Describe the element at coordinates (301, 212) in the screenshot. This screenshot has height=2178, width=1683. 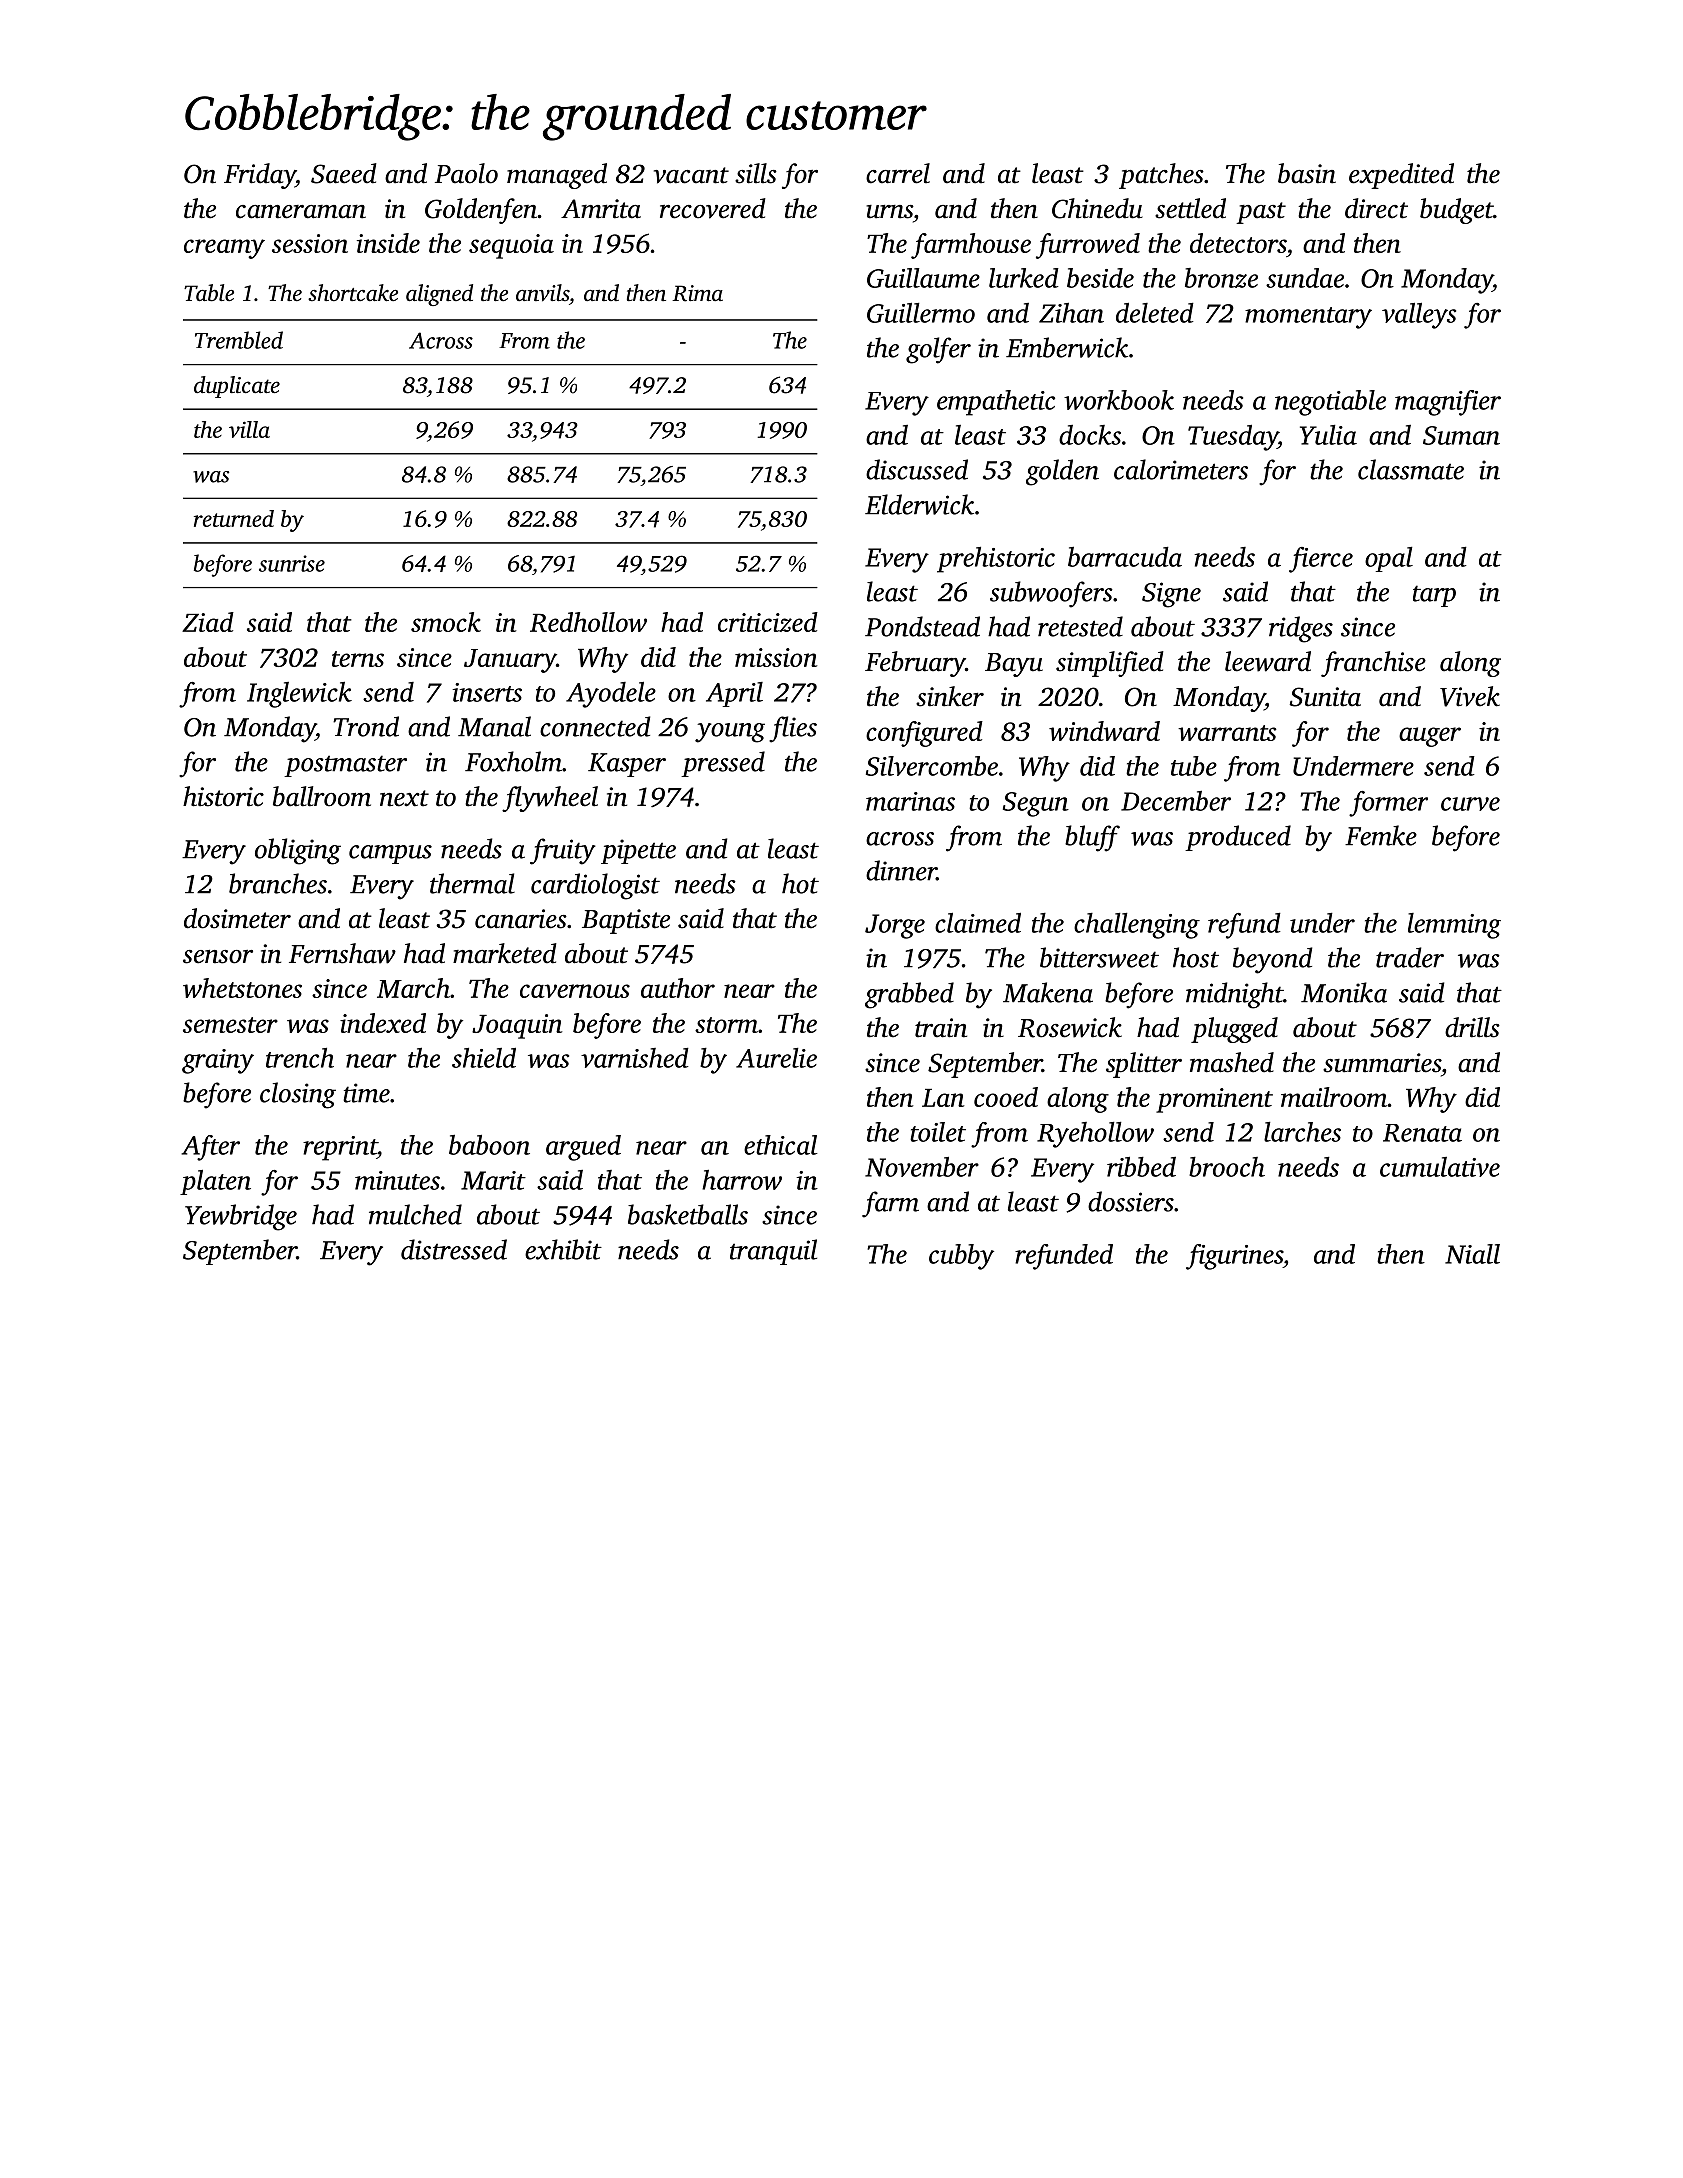
I see `cameraman` at that location.
